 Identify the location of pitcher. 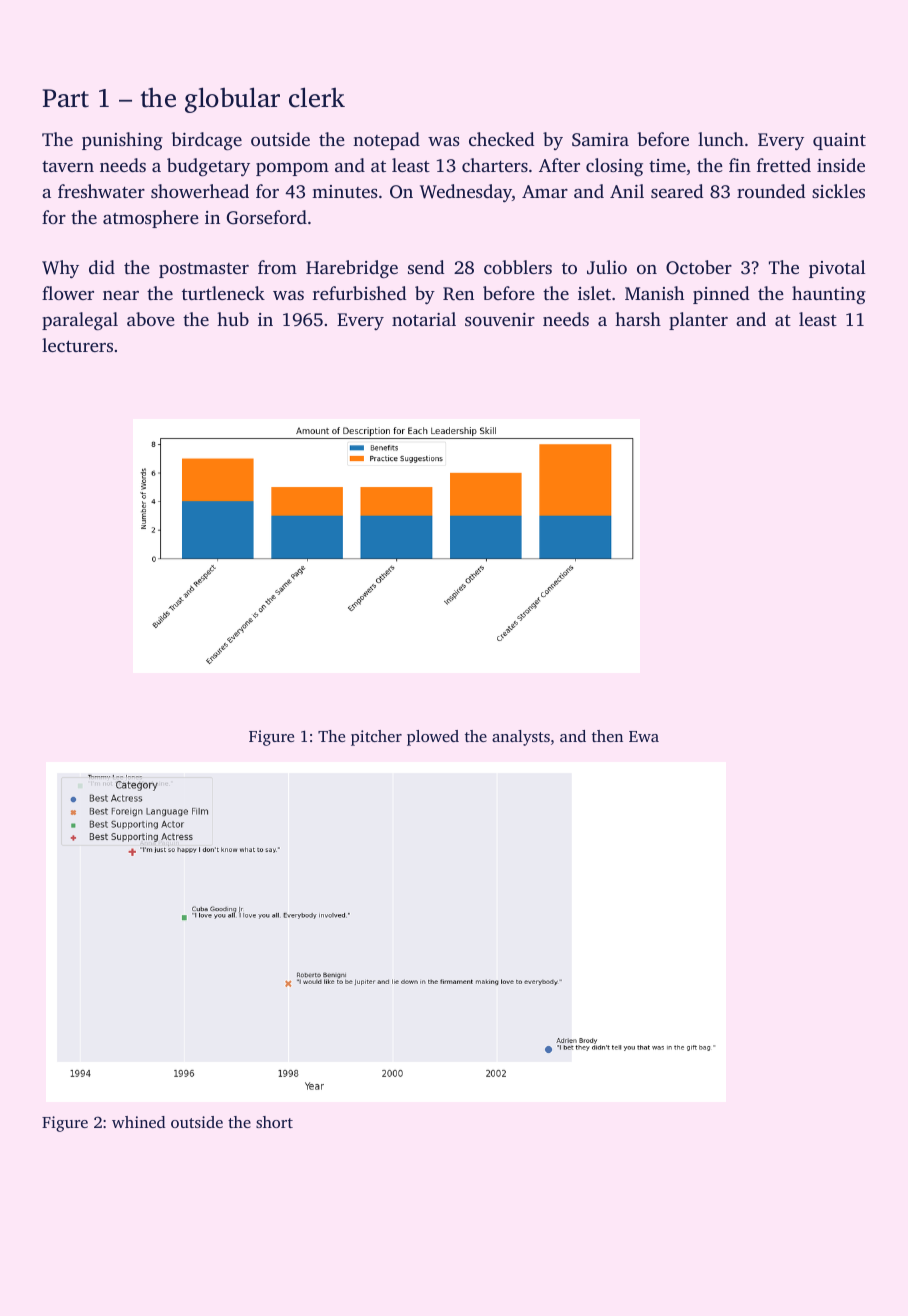
(376, 738).
